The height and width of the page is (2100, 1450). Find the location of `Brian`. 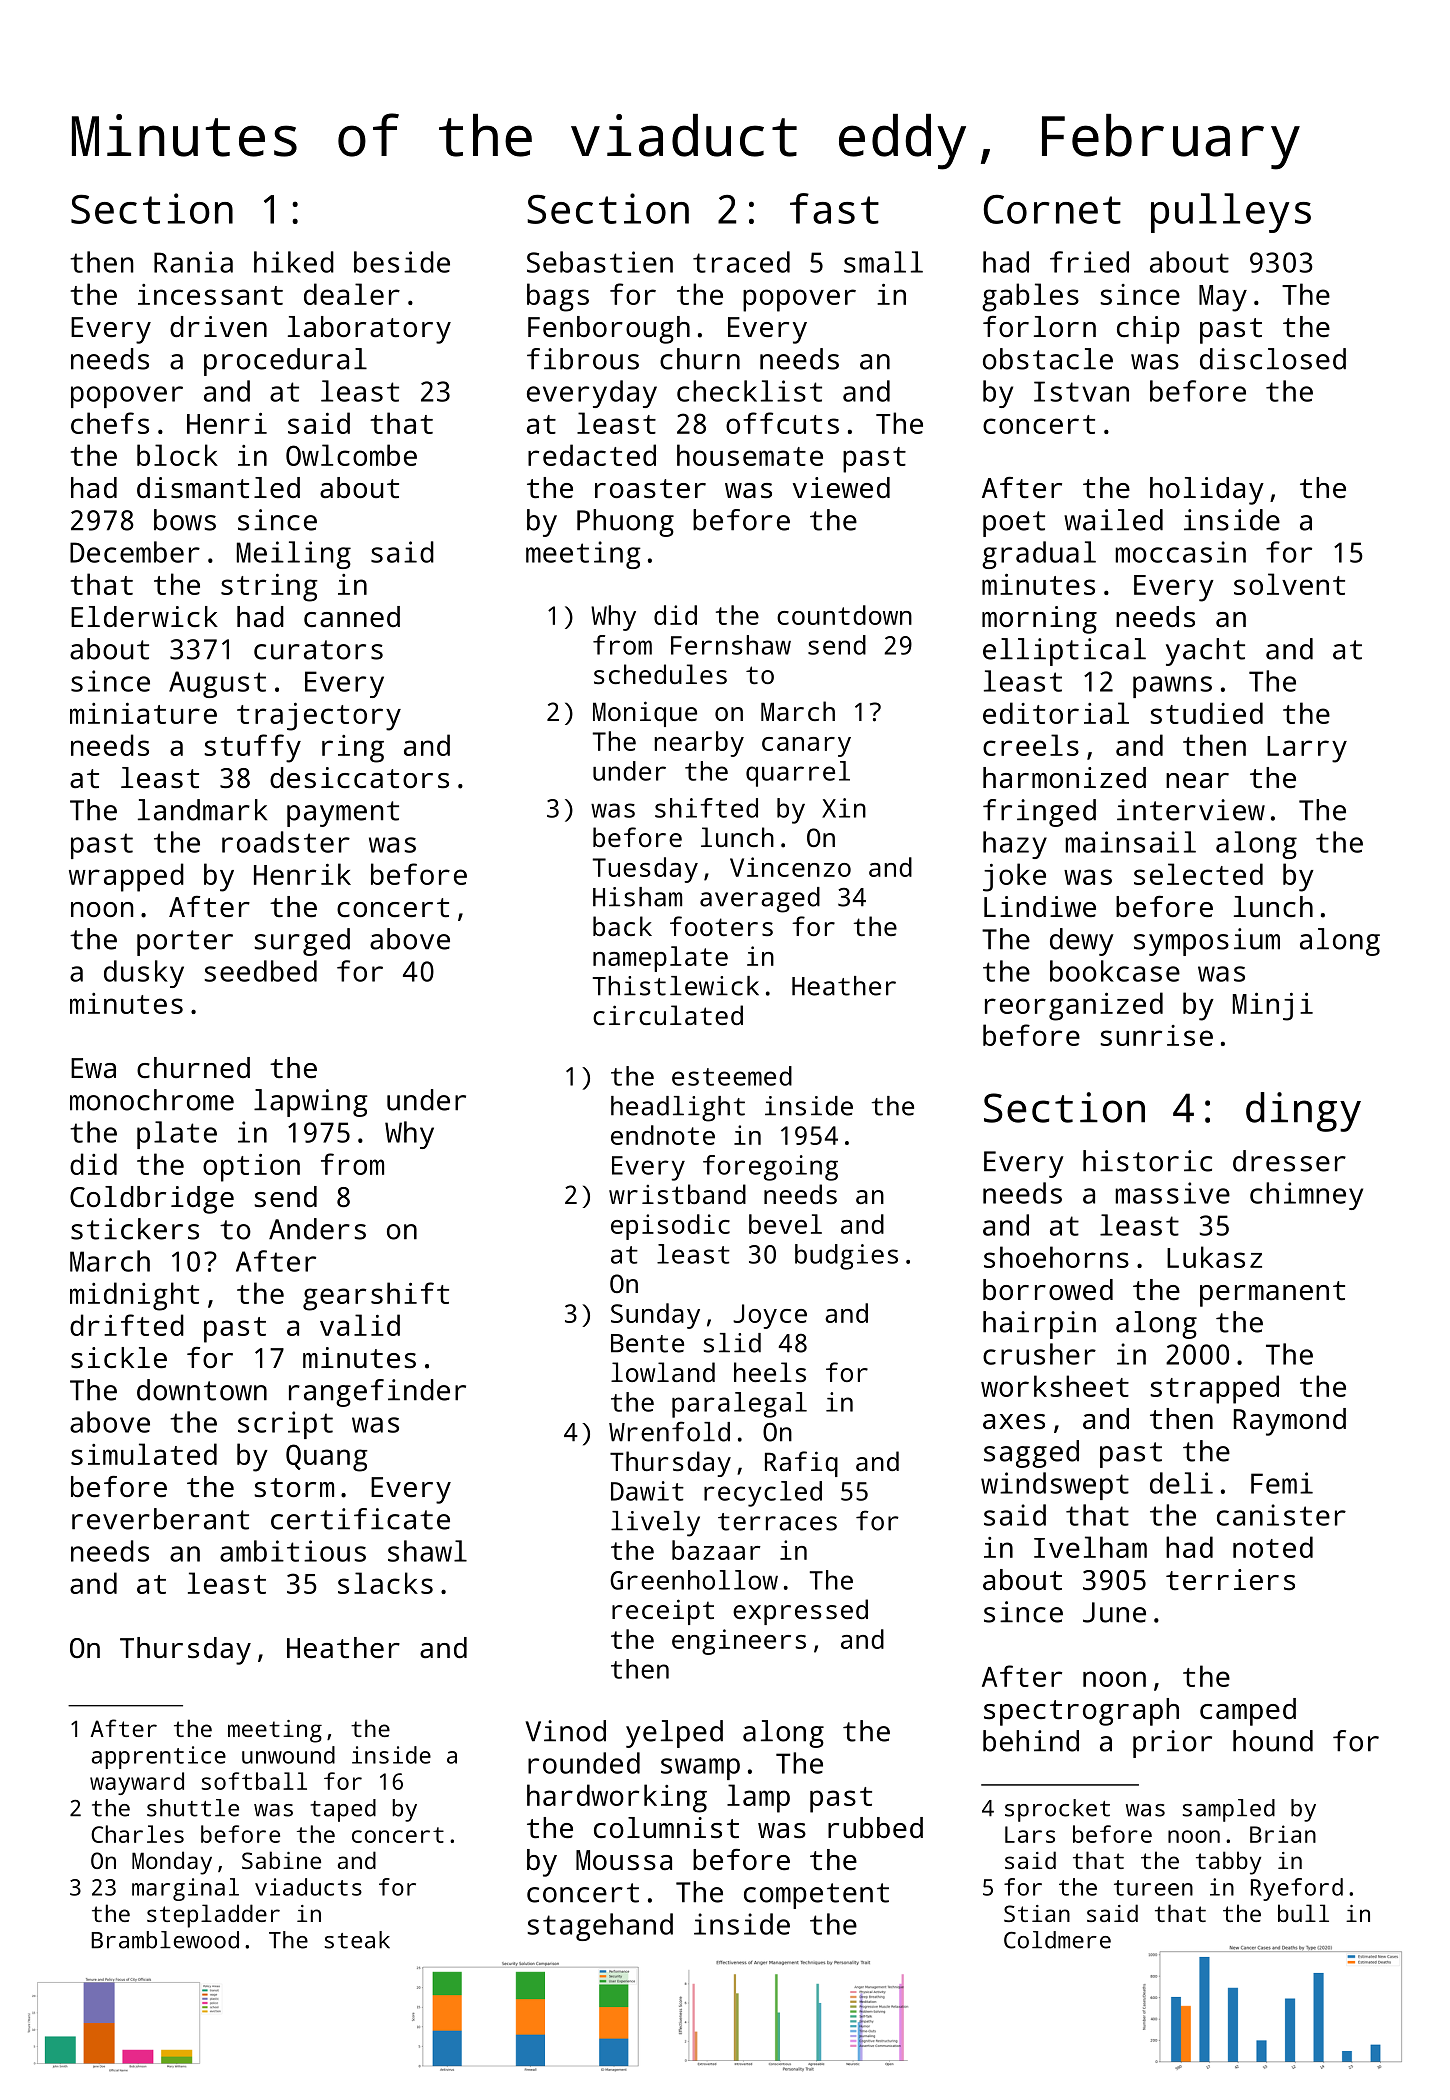

Brian is located at coordinates (1283, 1834).
